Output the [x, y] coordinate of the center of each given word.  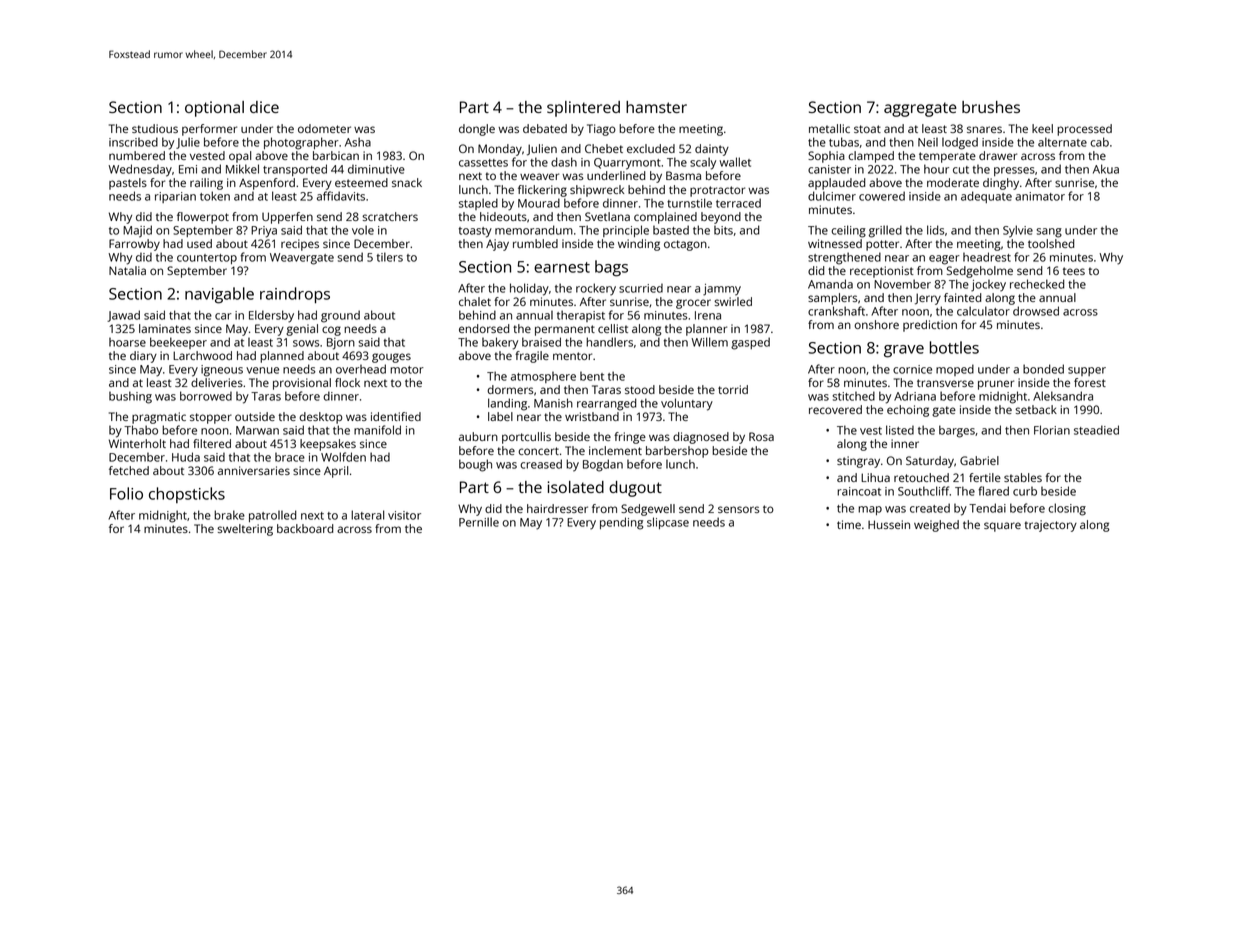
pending [621, 523]
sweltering [245, 530]
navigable [219, 295]
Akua [1106, 169]
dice [264, 107]
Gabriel [979, 460]
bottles [954, 347]
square [1002, 527]
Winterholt [137, 443]
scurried [641, 288]
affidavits [341, 196]
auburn [478, 436]
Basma [683, 175]
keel [1042, 128]
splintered [583, 109]
